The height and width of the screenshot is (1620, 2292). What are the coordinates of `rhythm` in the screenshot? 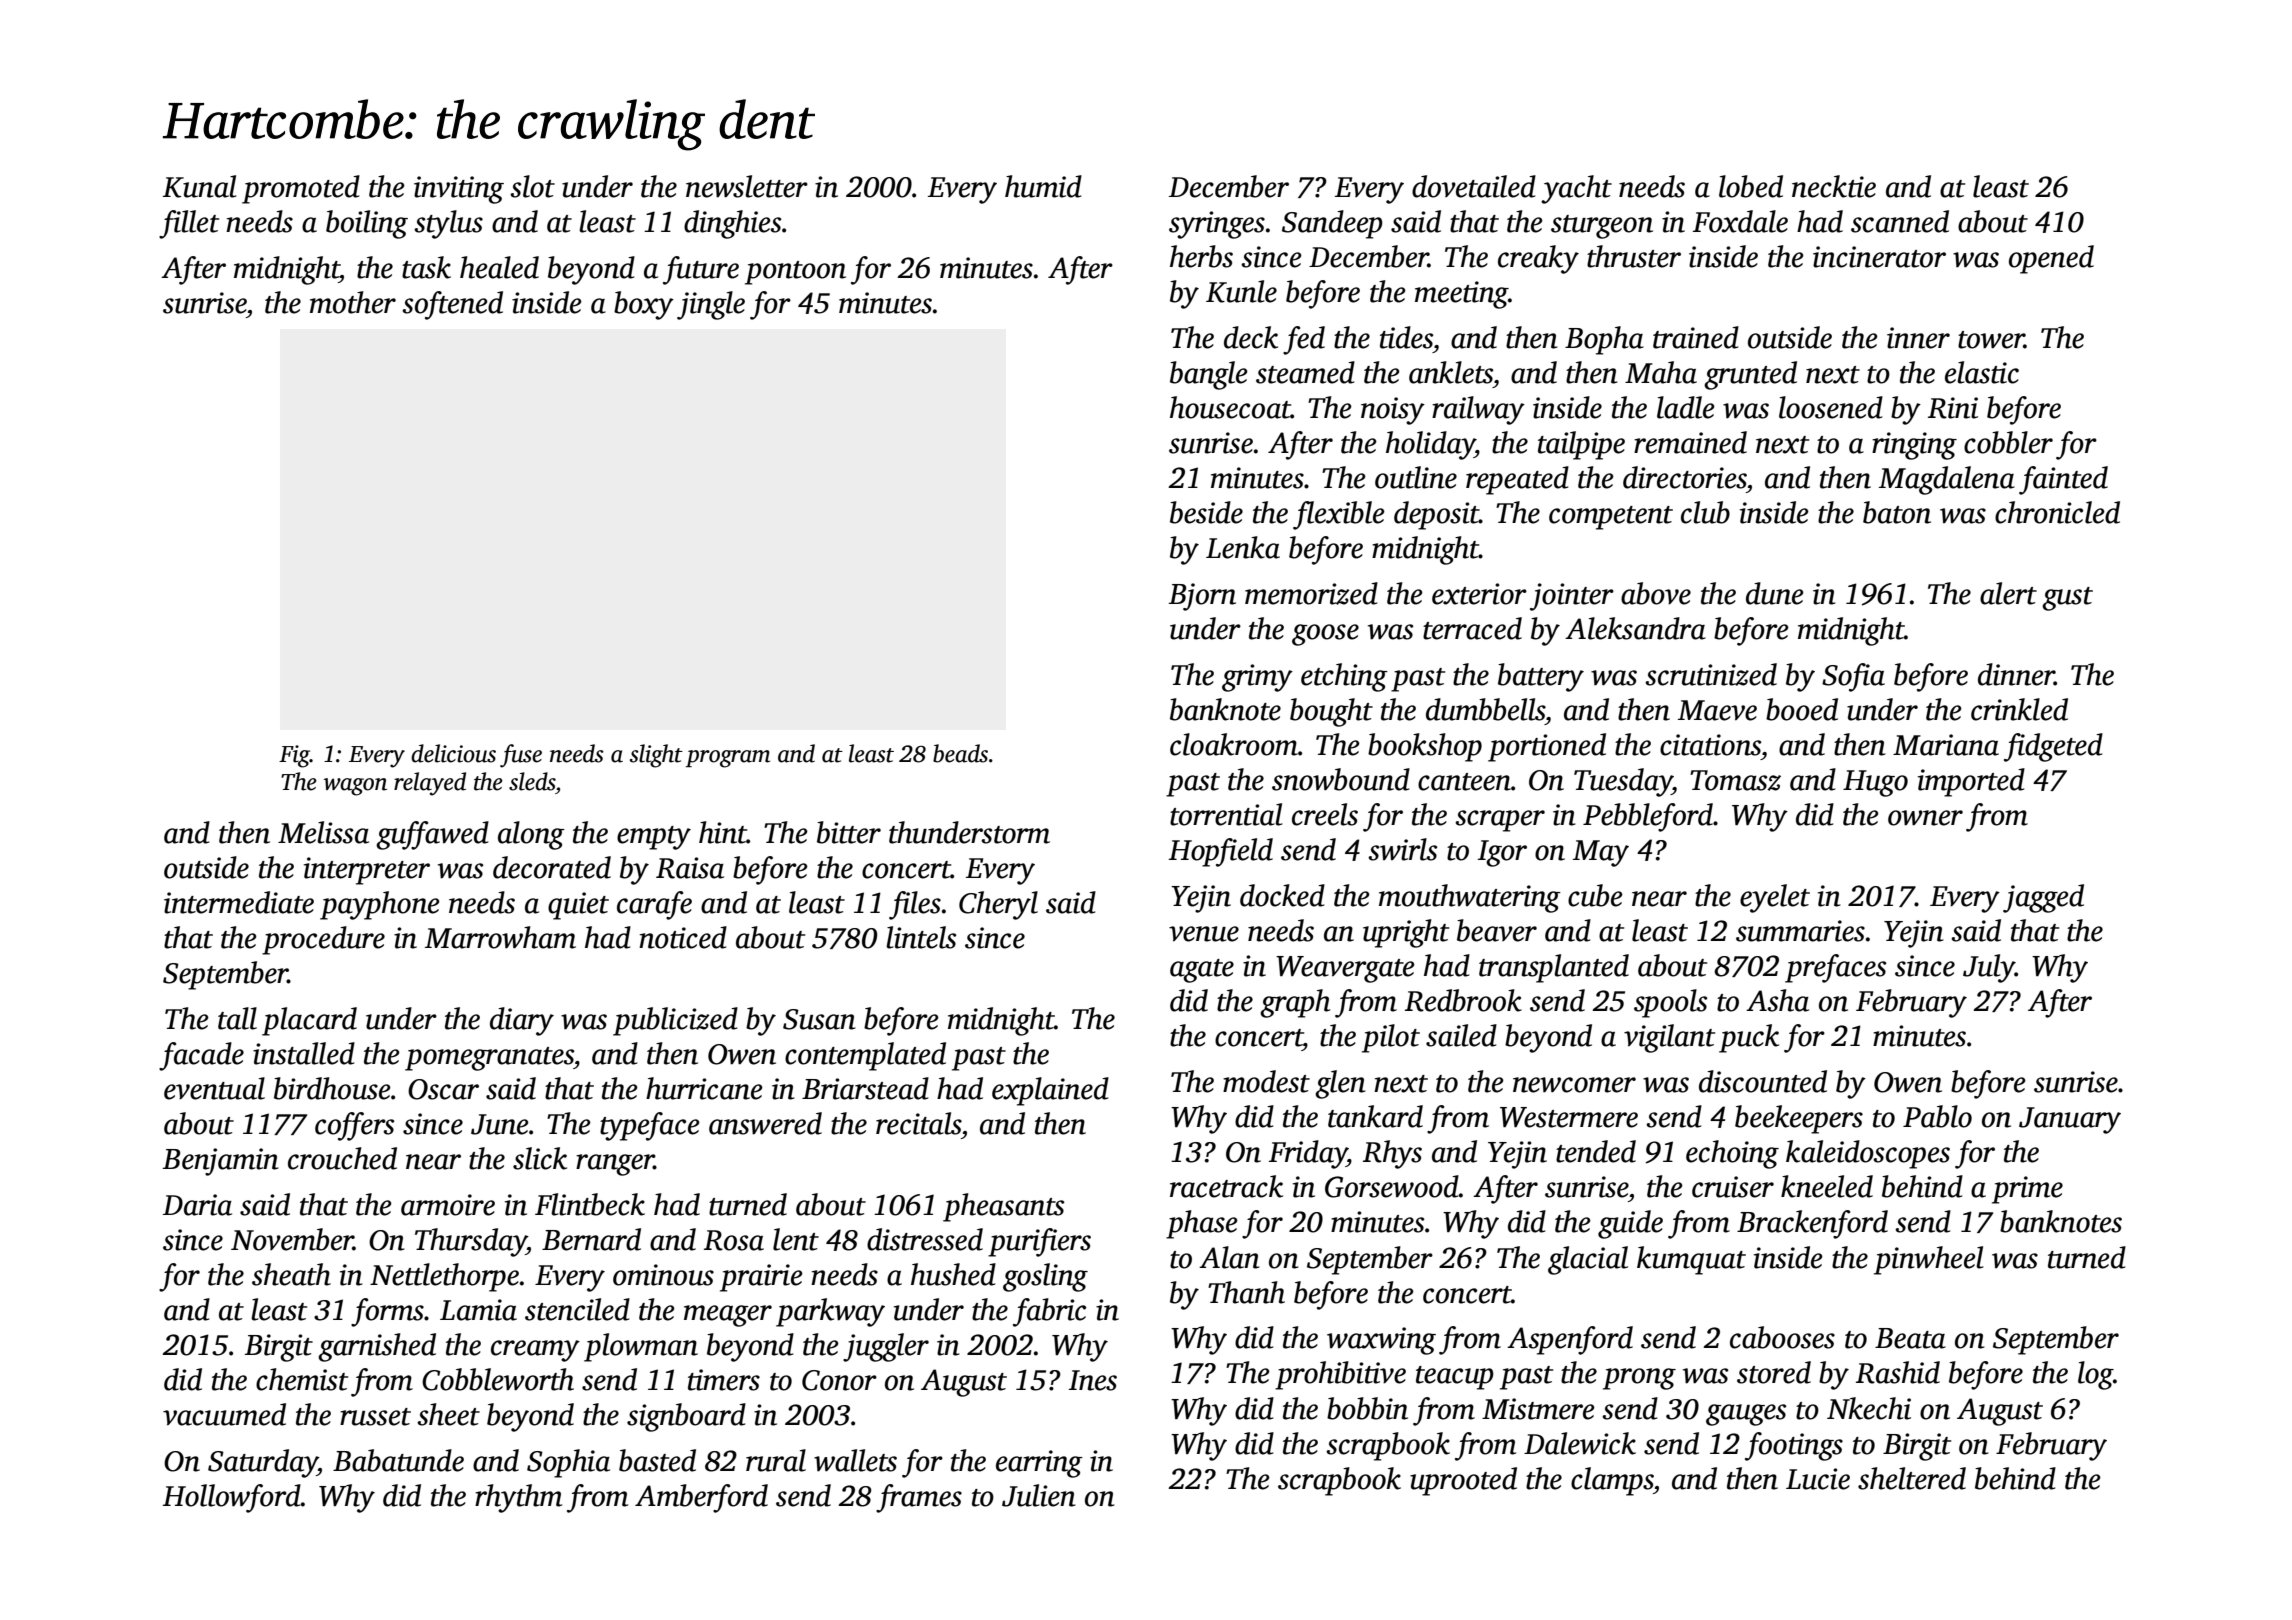 It's located at (518, 1498).
